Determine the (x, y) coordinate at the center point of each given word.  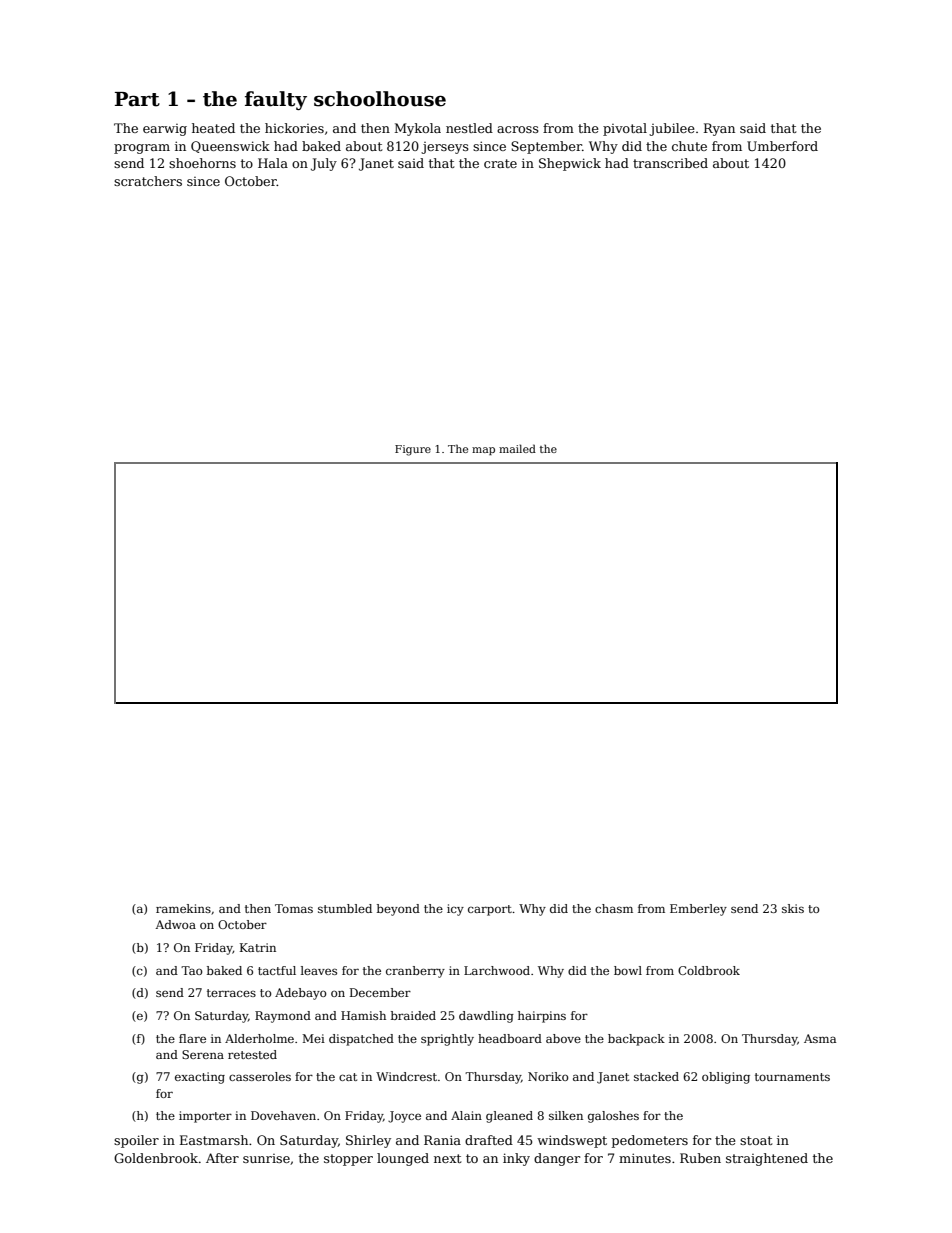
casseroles (260, 1076)
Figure (413, 450)
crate (500, 163)
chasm (614, 908)
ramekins (183, 908)
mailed (517, 448)
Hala (273, 163)
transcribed (670, 163)
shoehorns (202, 163)
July (324, 164)
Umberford (782, 146)
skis (793, 908)
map (483, 451)
